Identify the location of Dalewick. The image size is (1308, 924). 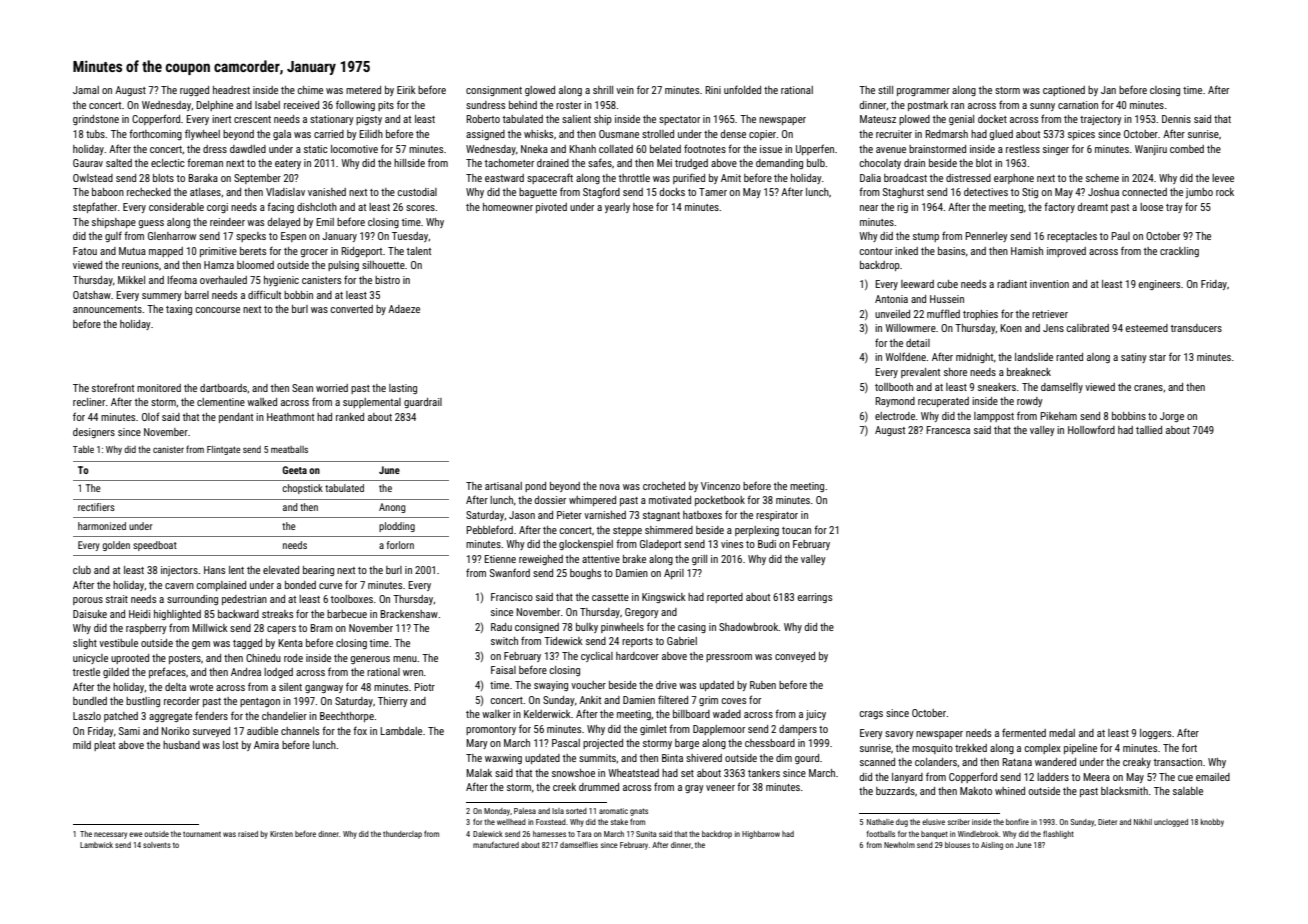
(488, 834).
